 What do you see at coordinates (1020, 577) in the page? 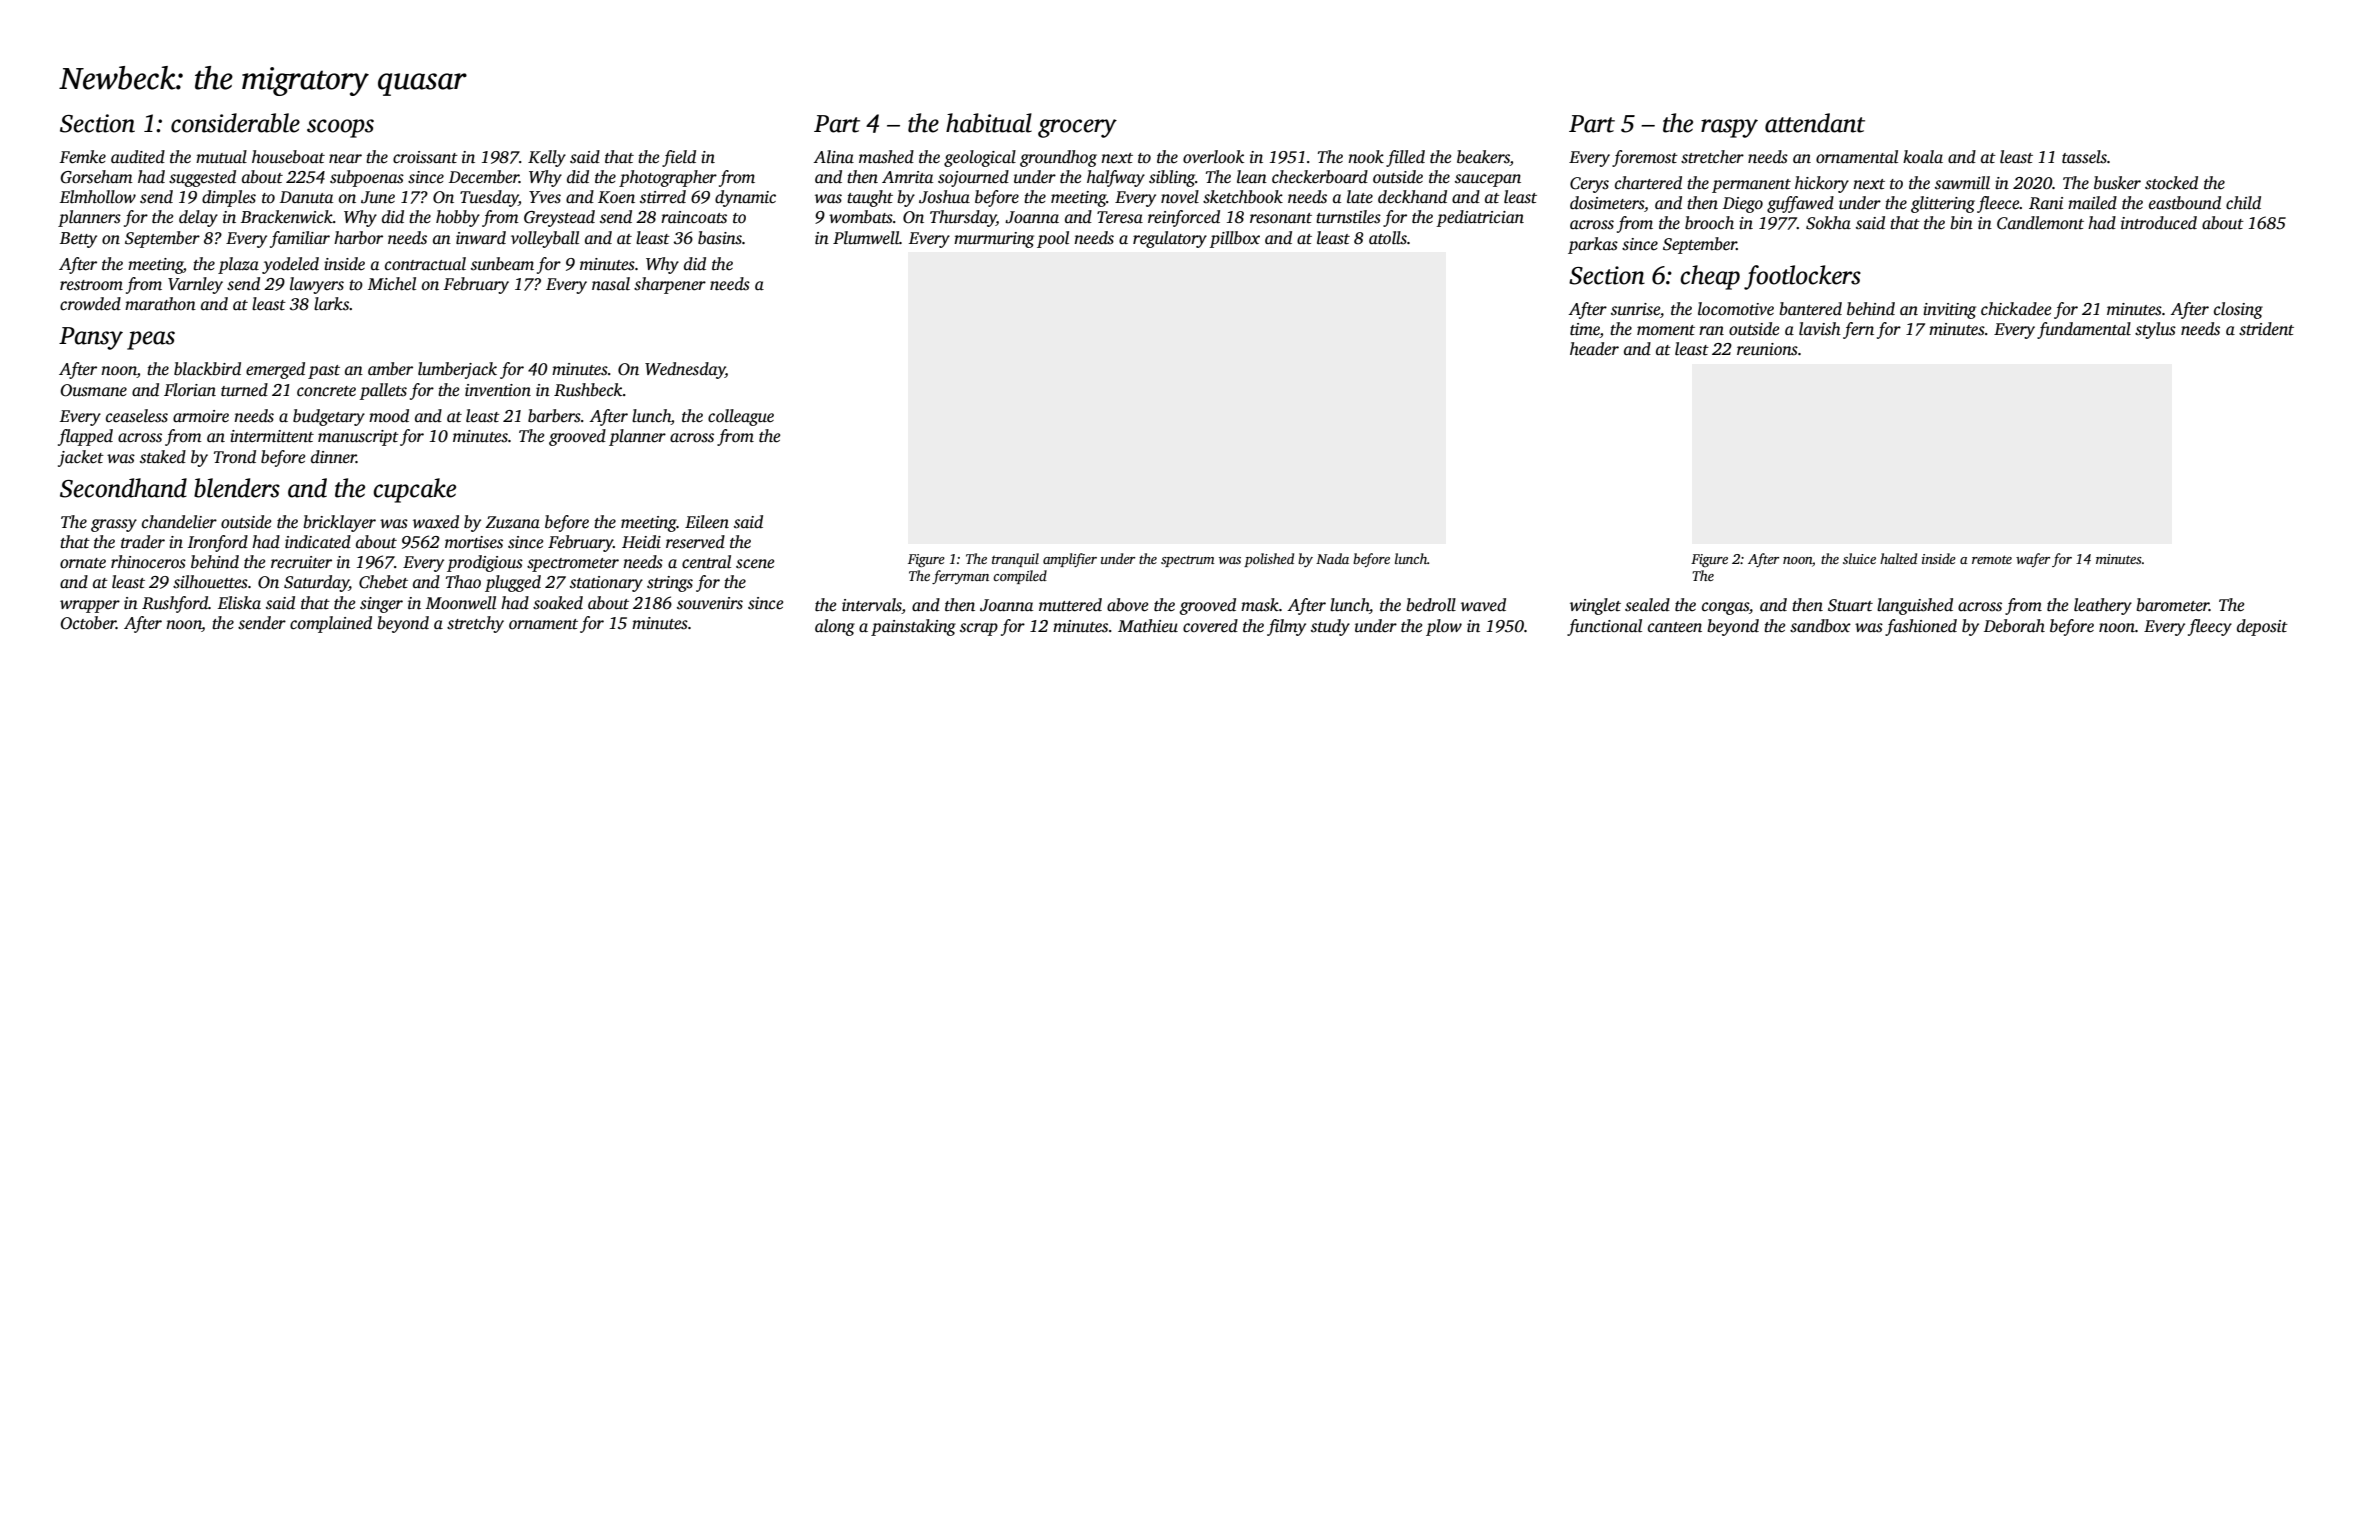
I see `compiled` at bounding box center [1020, 577].
